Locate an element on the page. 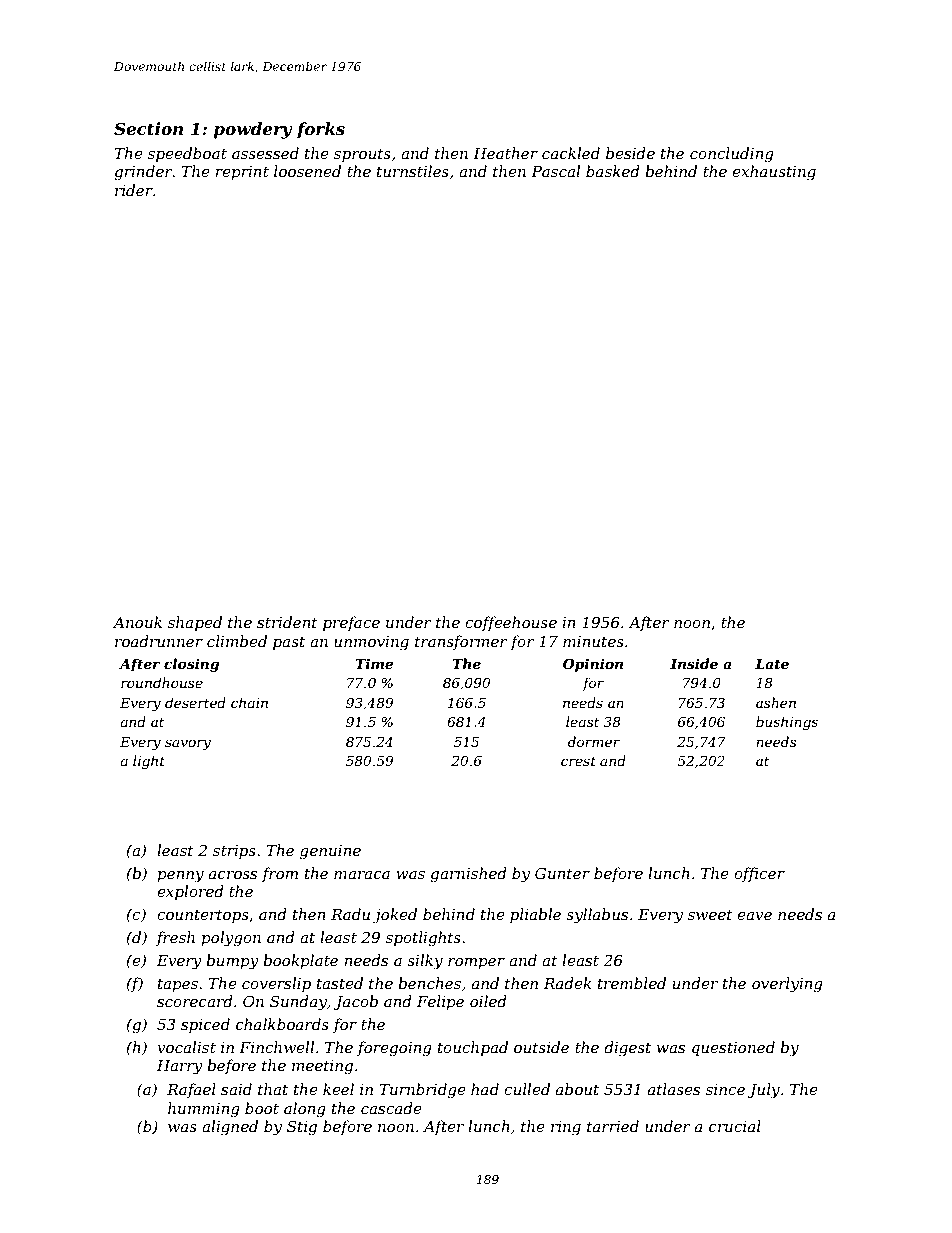 This image has height=1233, width=952. speedboat is located at coordinates (187, 154).
